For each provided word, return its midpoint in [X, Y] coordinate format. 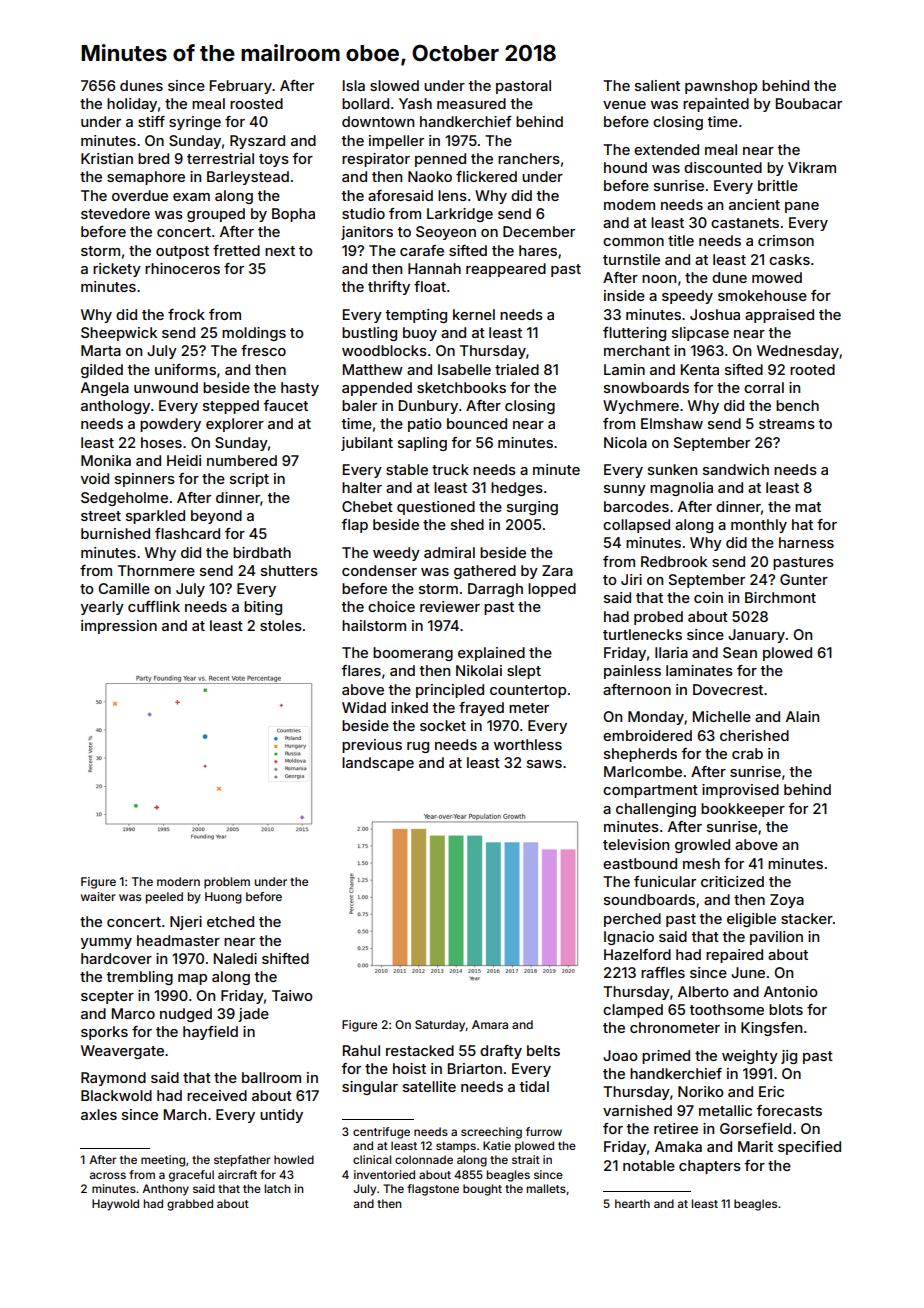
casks [789, 259]
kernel [474, 314]
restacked [420, 1050]
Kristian [107, 158]
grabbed [190, 1205]
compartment [650, 791]
